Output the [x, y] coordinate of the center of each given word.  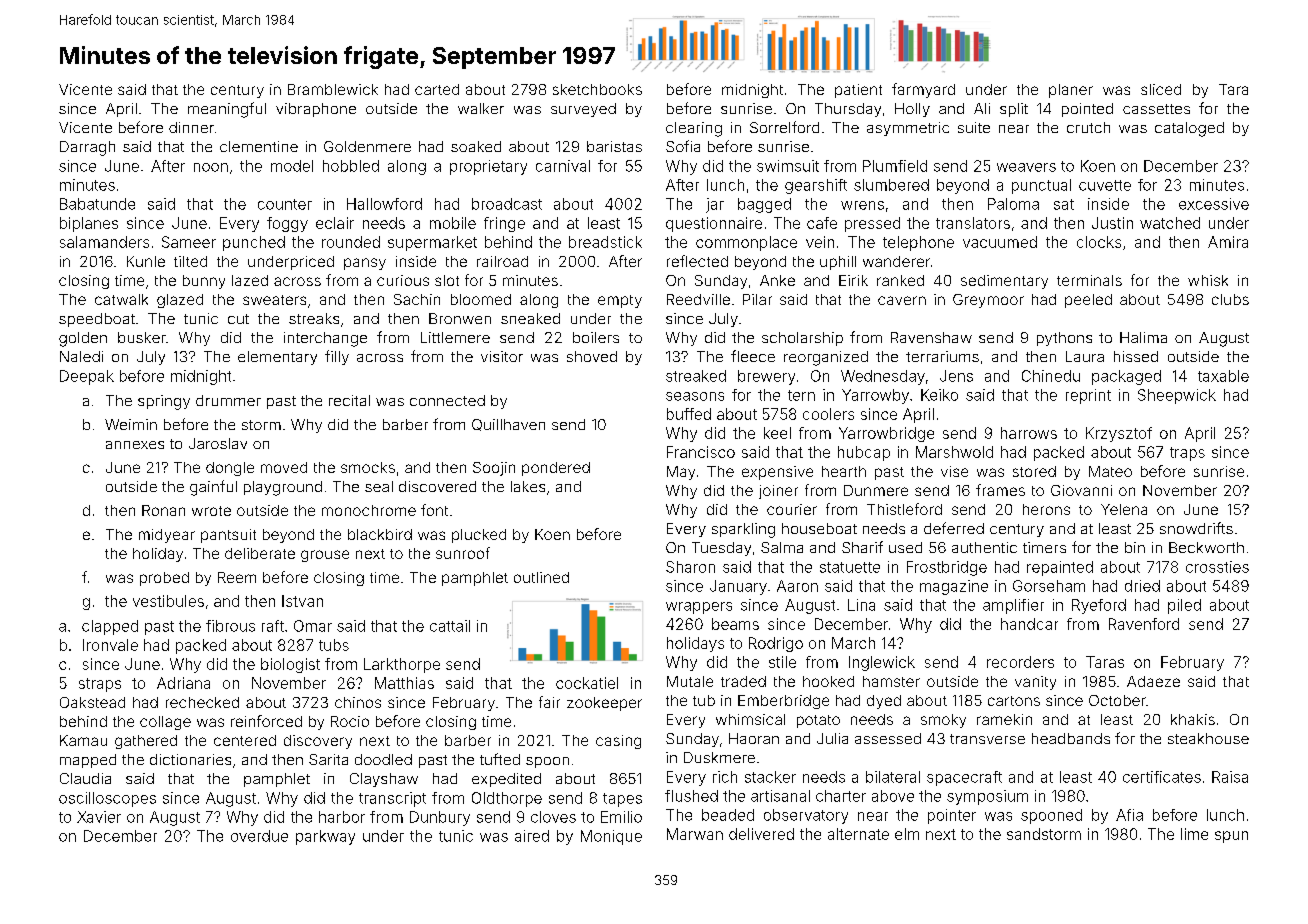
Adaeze [1153, 681]
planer [1071, 91]
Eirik [853, 280]
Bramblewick [333, 89]
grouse [325, 556]
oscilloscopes [107, 799]
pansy [365, 264]
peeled [1088, 301]
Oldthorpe [507, 799]
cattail [450, 626]
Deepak [87, 377]
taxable [1223, 376]
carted [437, 89]
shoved [592, 356]
